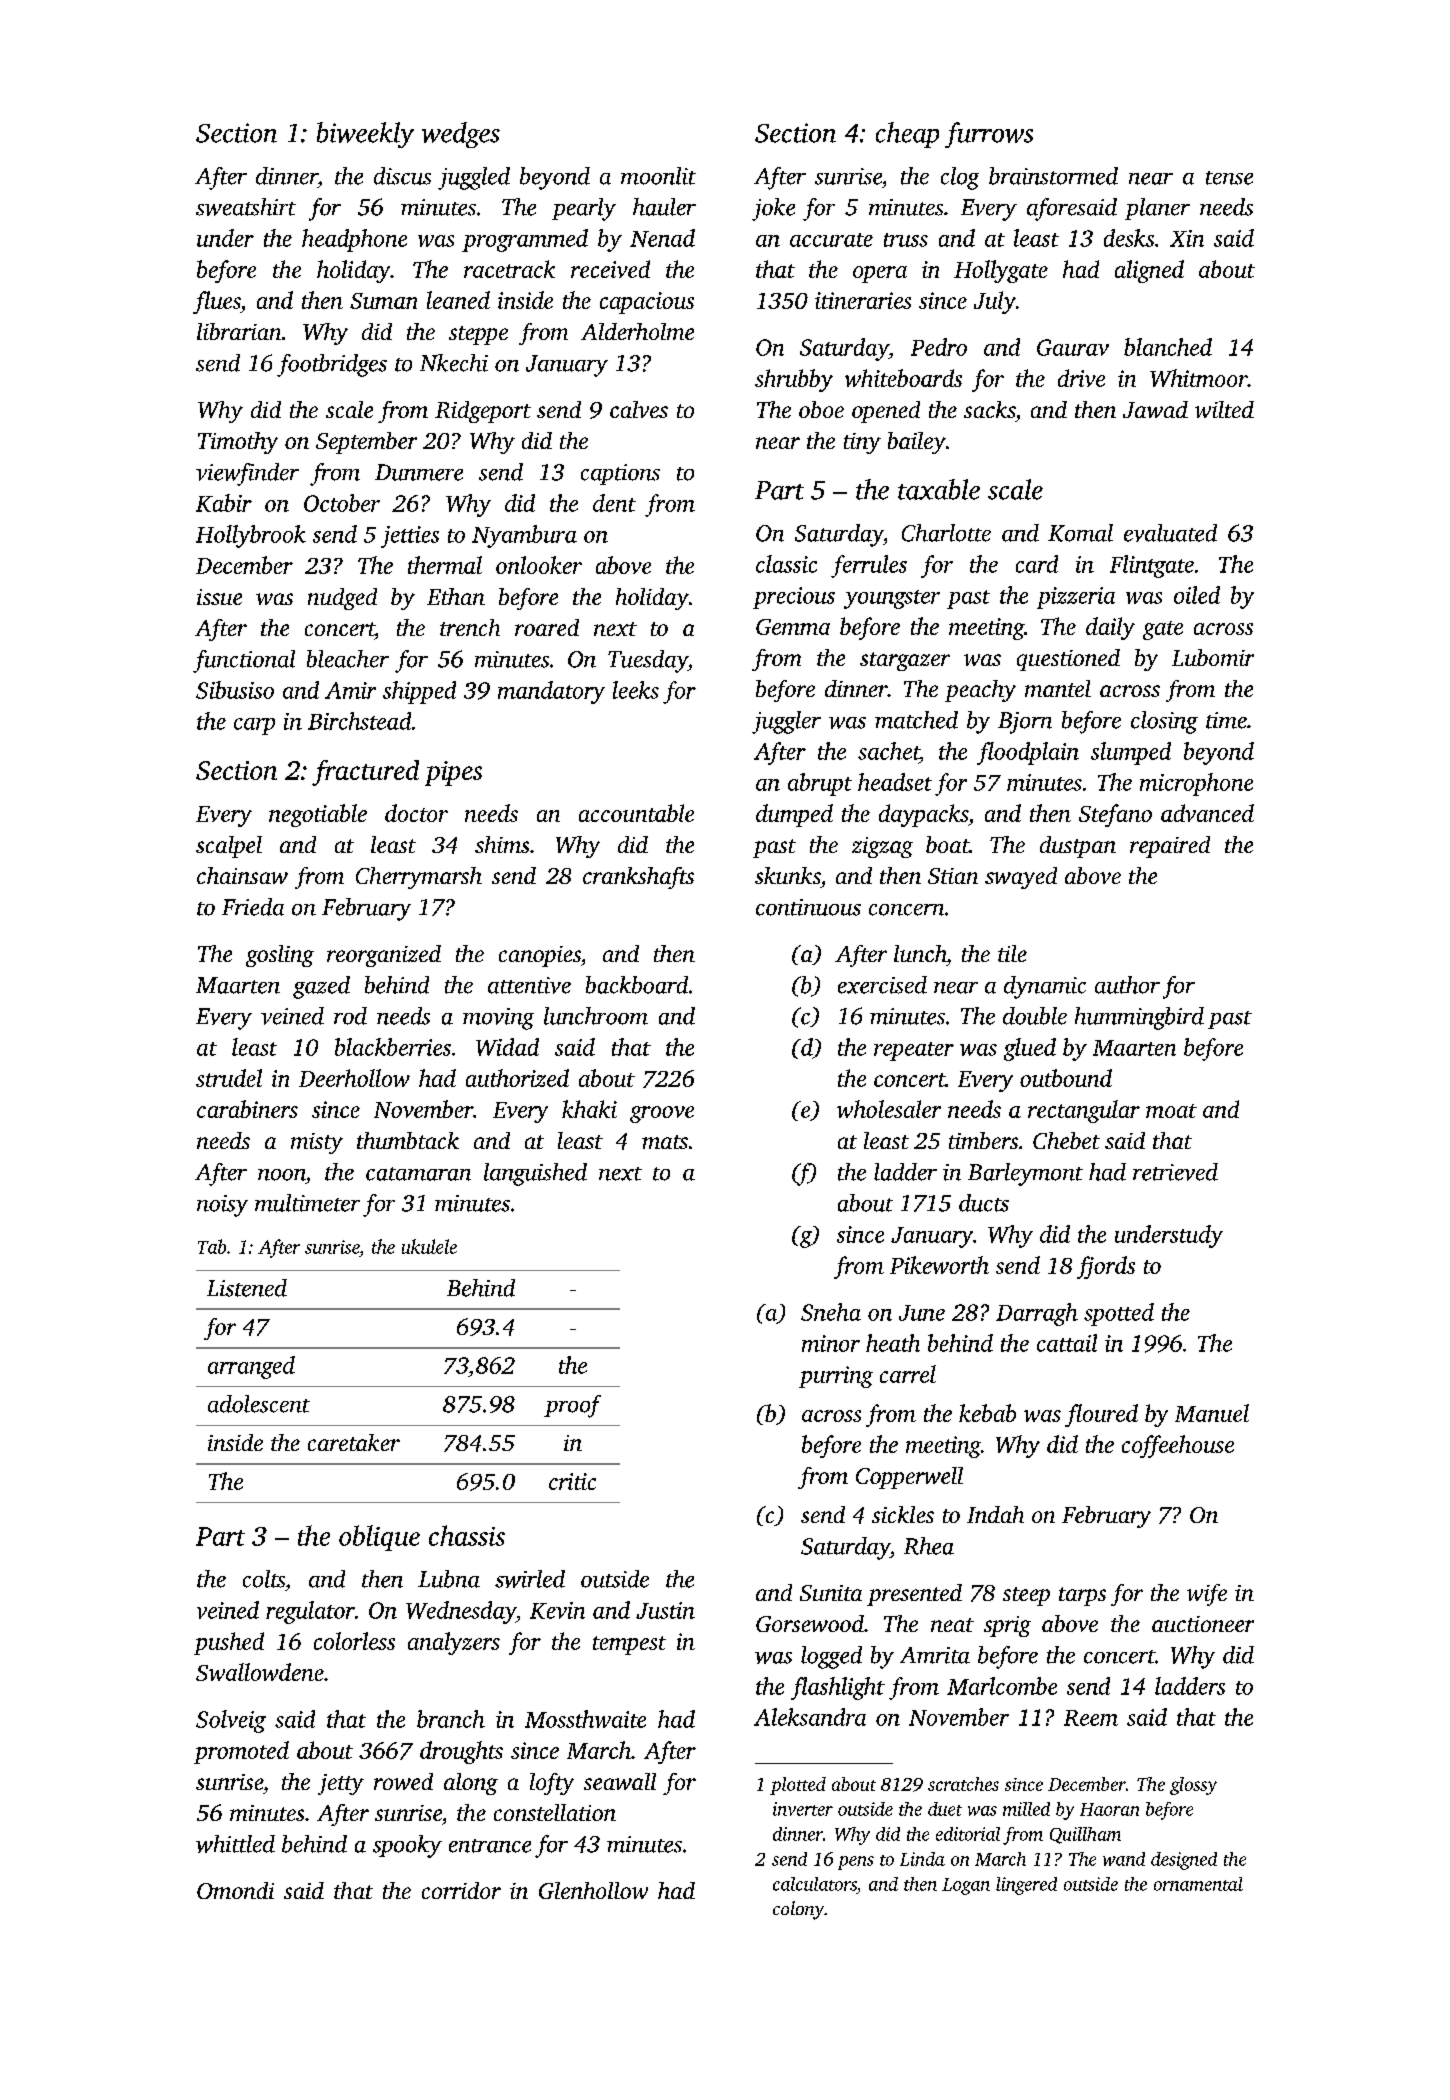  What do you see at coordinates (989, 409) in the page?
I see `sacks` at bounding box center [989, 409].
